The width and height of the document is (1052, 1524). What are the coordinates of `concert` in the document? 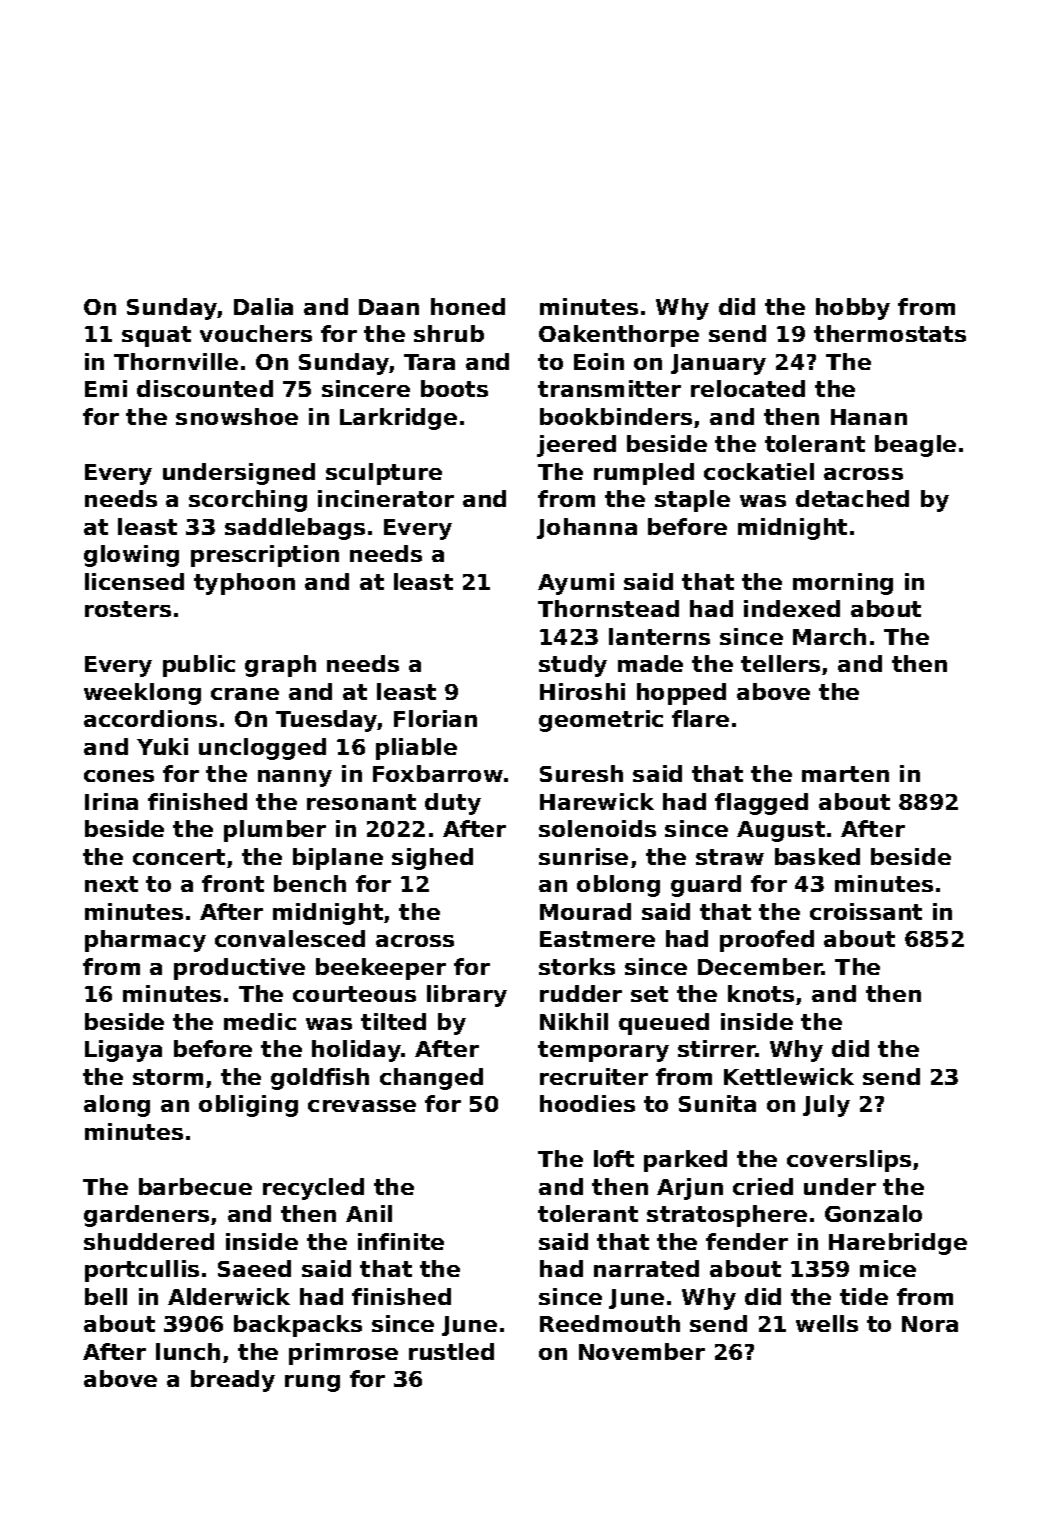 It's located at (179, 857).
